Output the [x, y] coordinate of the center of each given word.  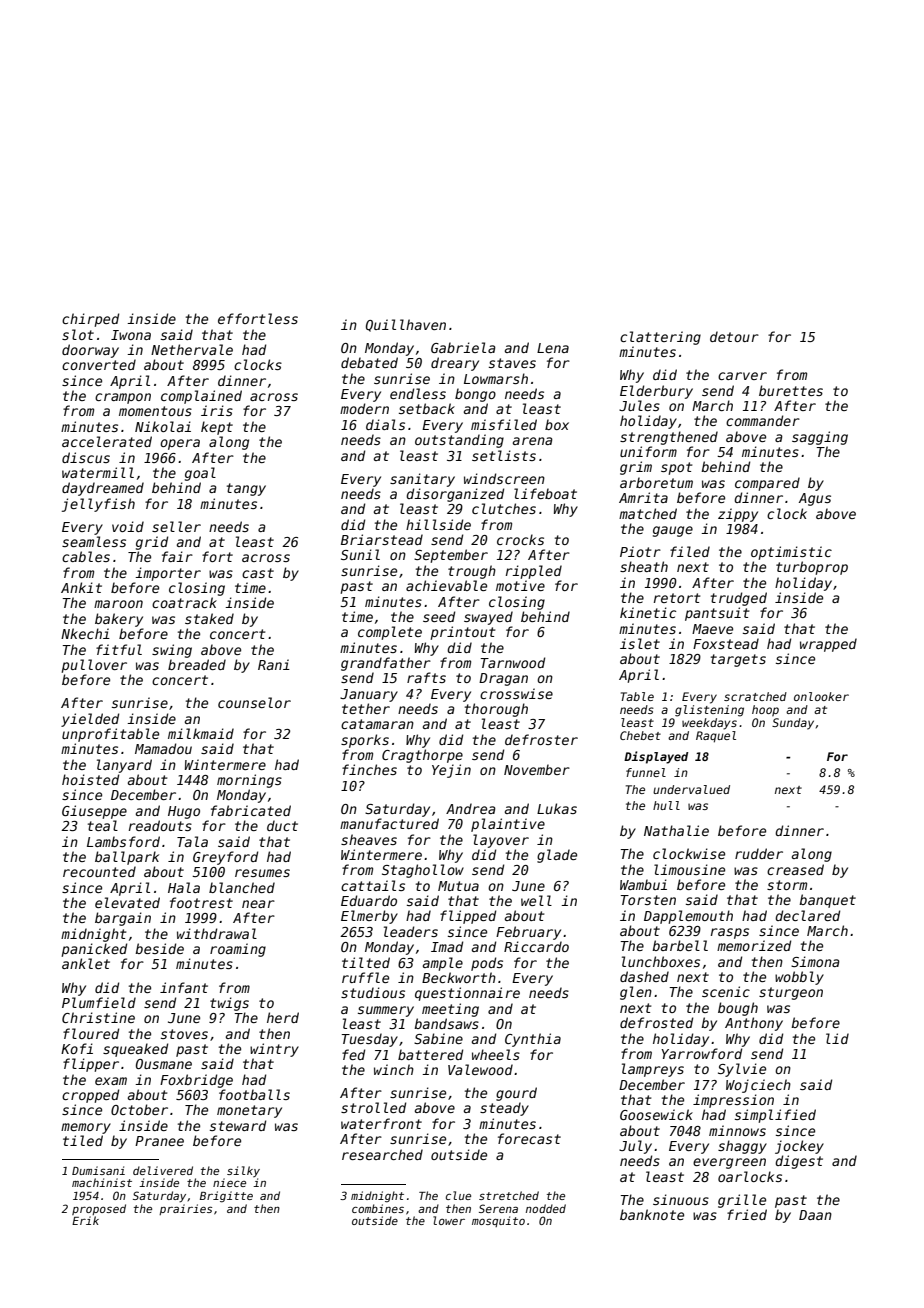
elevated [127, 902]
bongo [475, 395]
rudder [759, 853]
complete [390, 633]
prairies [185, 1209]
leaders [411, 931]
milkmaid [201, 733]
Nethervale [192, 349]
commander [763, 420]
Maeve [712, 629]
